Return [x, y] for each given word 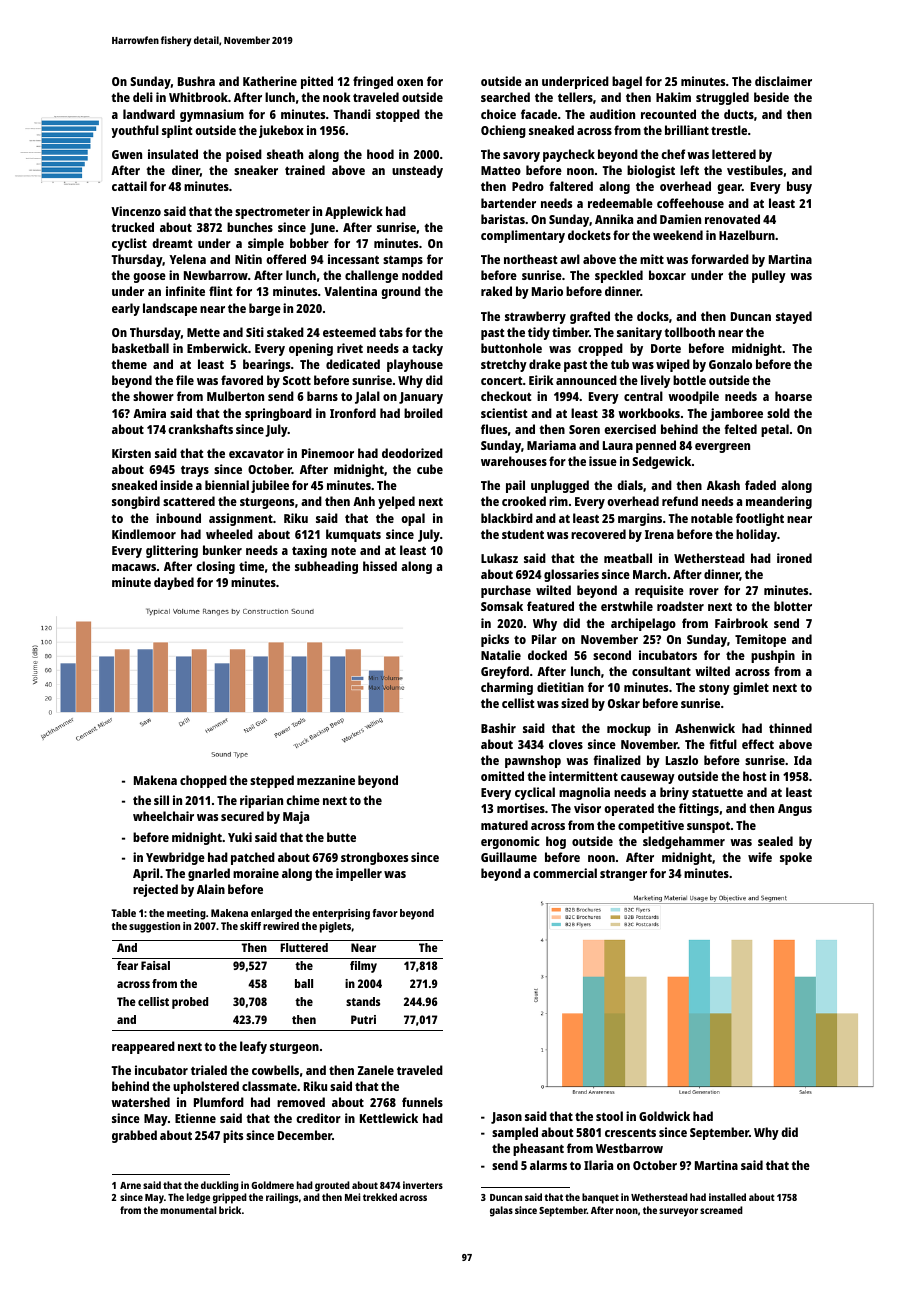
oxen [410, 82]
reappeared [143, 1047]
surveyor [678, 1212]
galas [501, 1211]
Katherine [270, 81]
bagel [627, 82]
